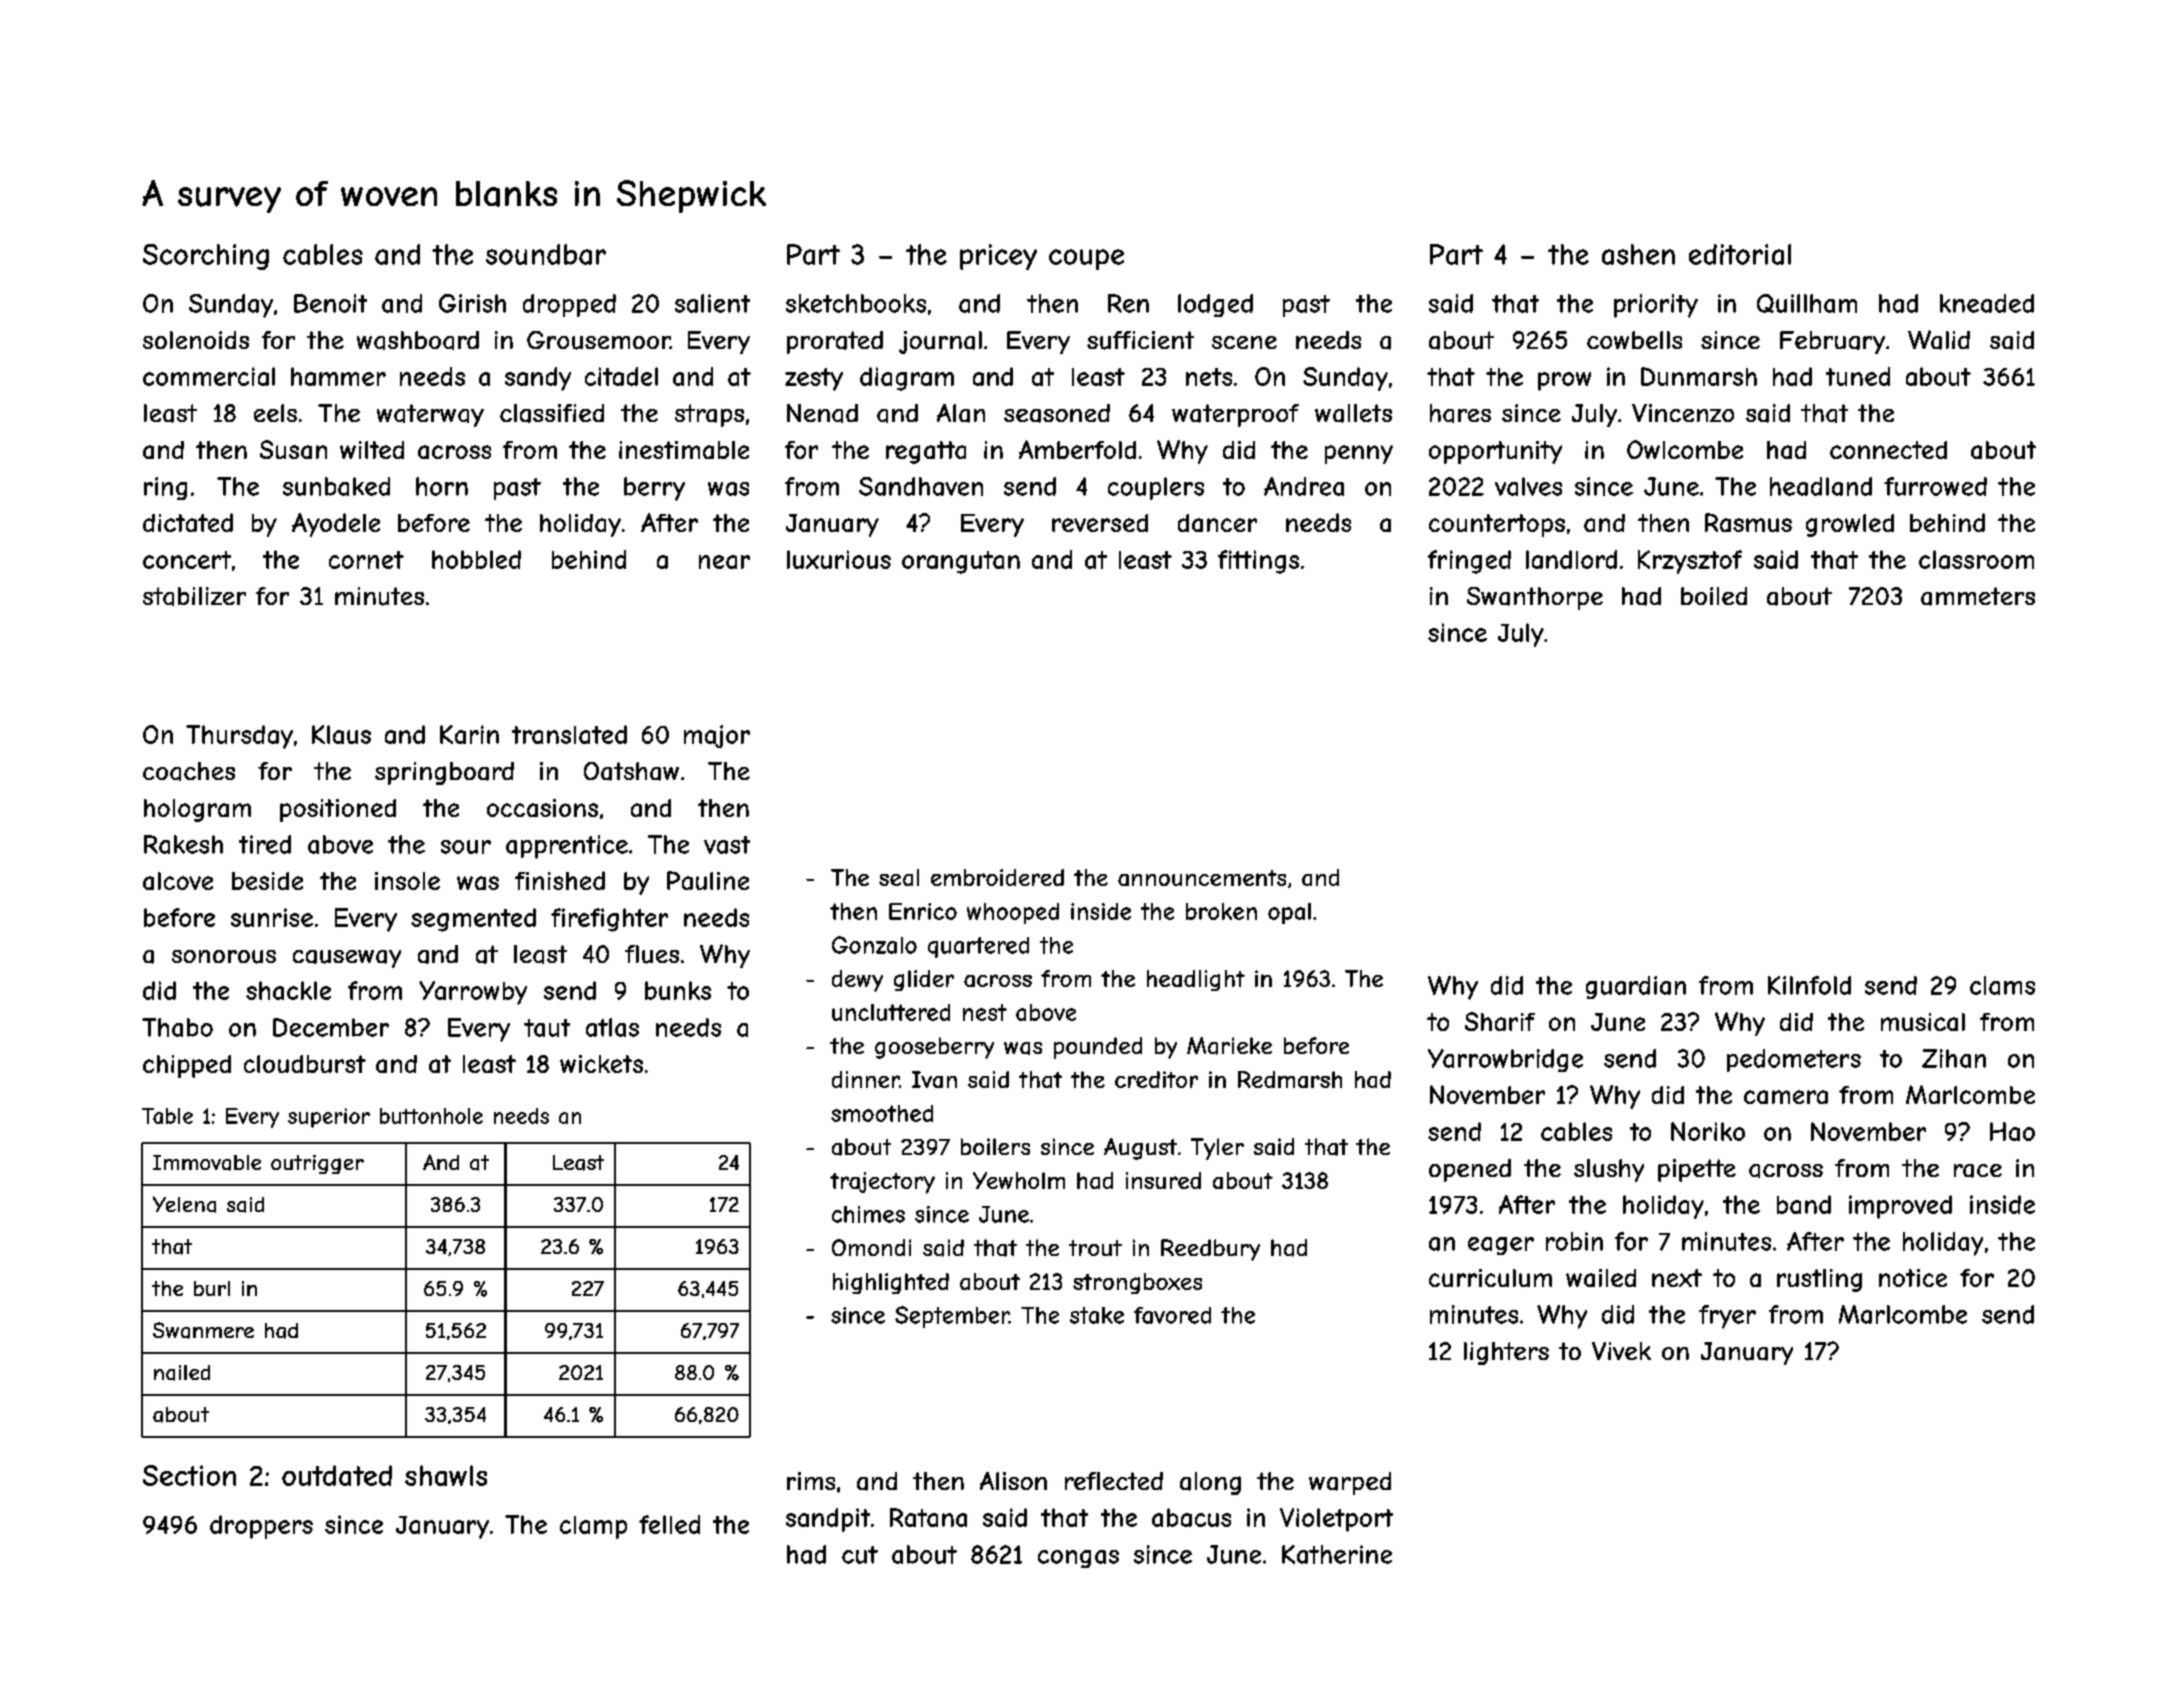  I want to click on pricey, so click(998, 257).
